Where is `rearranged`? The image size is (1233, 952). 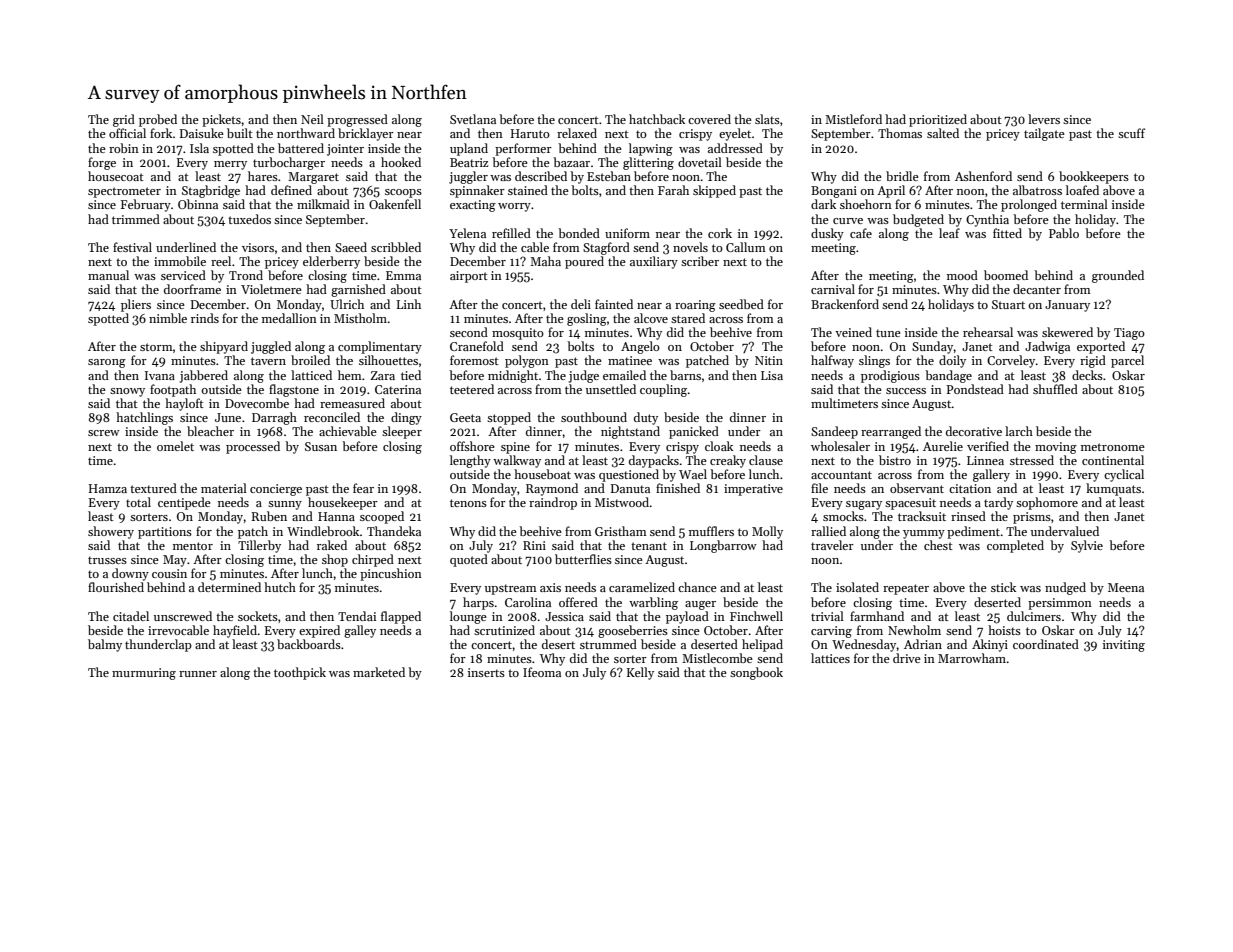 rearranged is located at coordinates (891, 432).
